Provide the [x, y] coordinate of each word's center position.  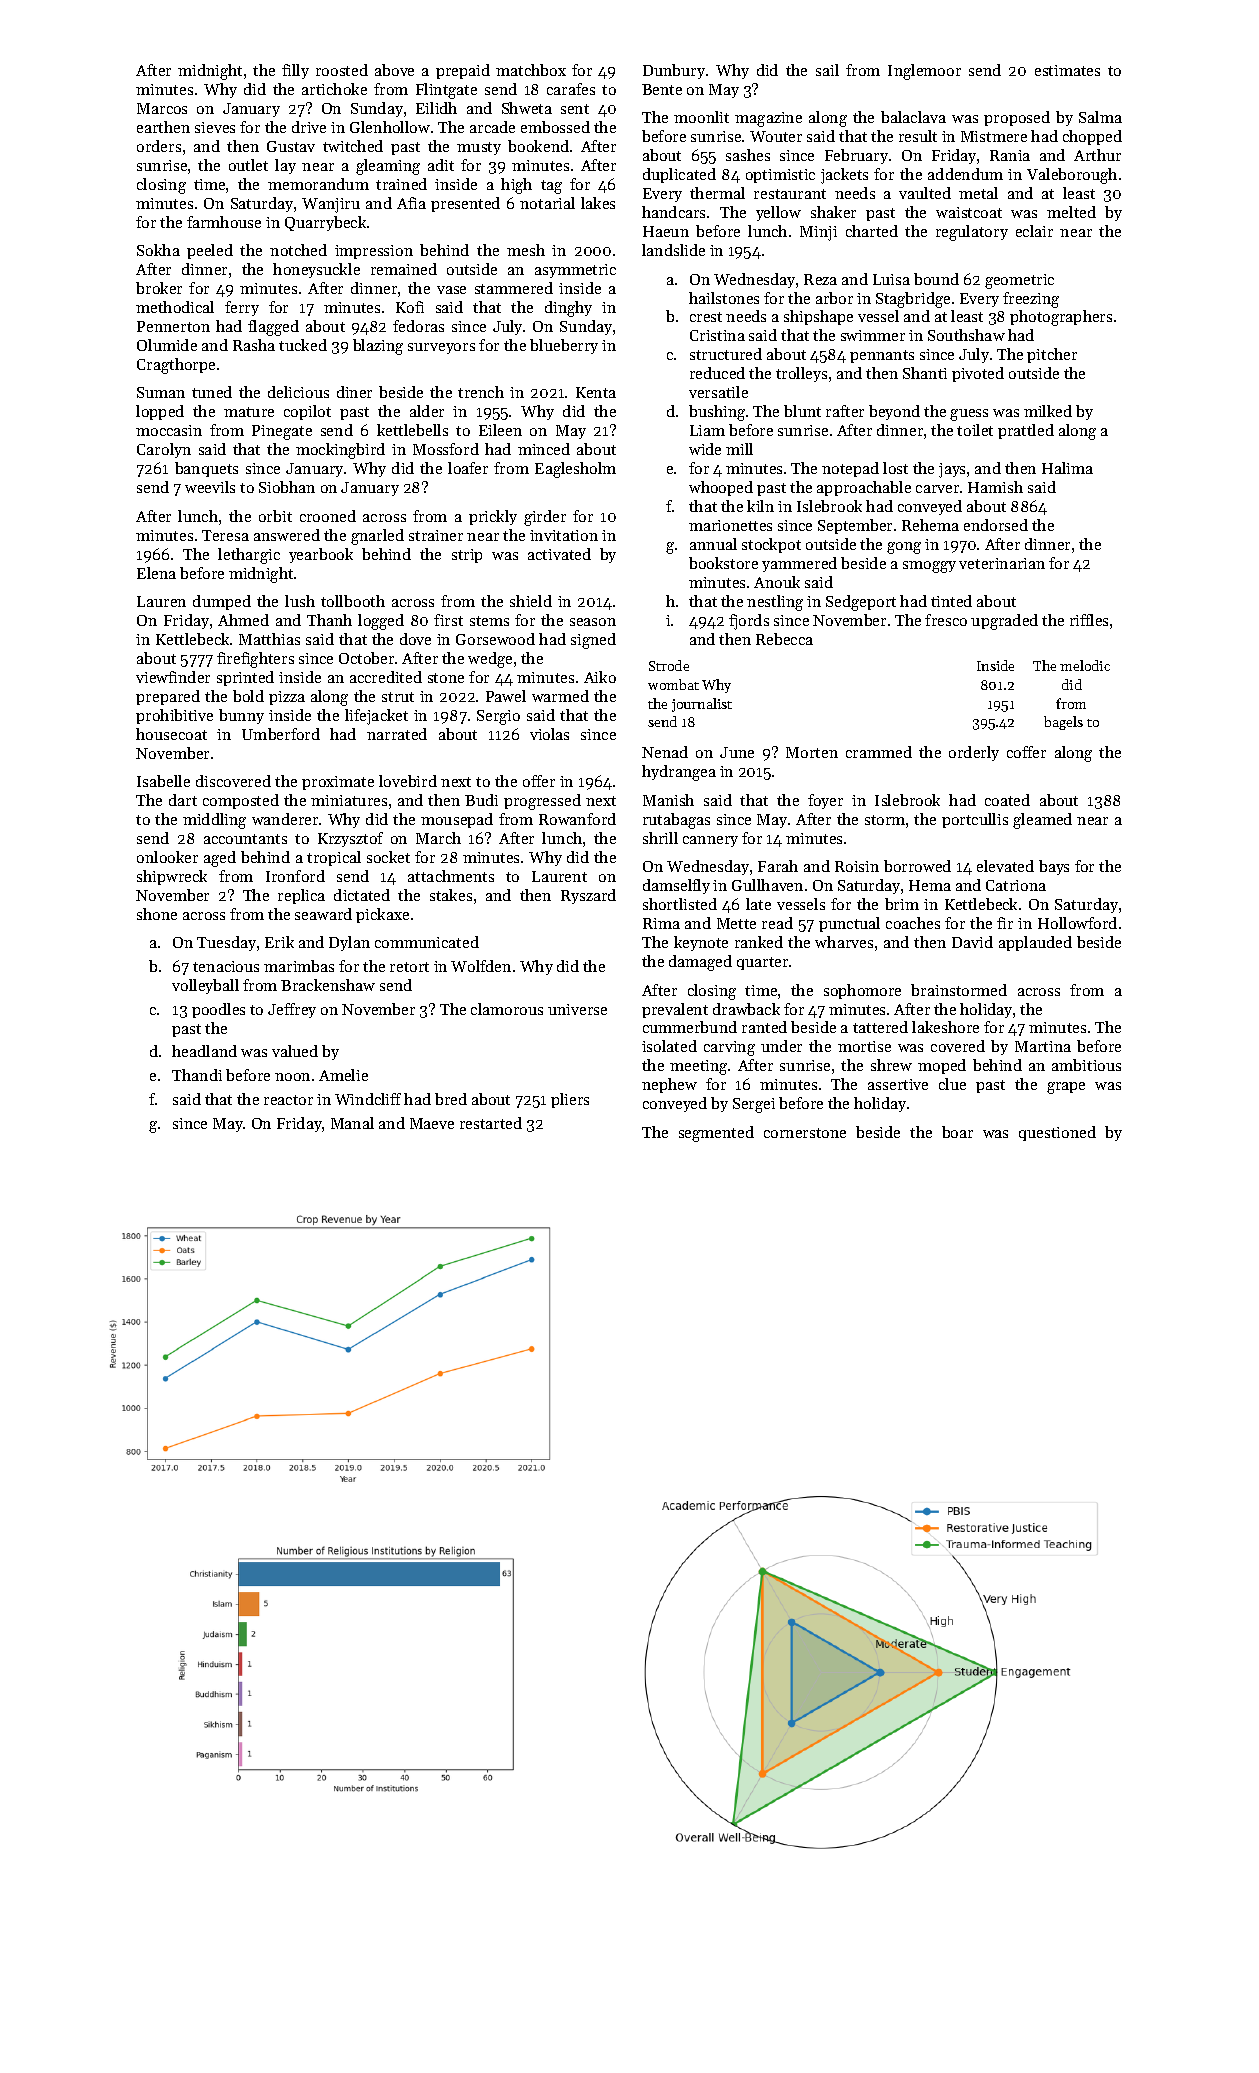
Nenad [665, 752]
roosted [342, 70]
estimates [1067, 70]
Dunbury [674, 71]
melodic [1085, 665]
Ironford [295, 876]
